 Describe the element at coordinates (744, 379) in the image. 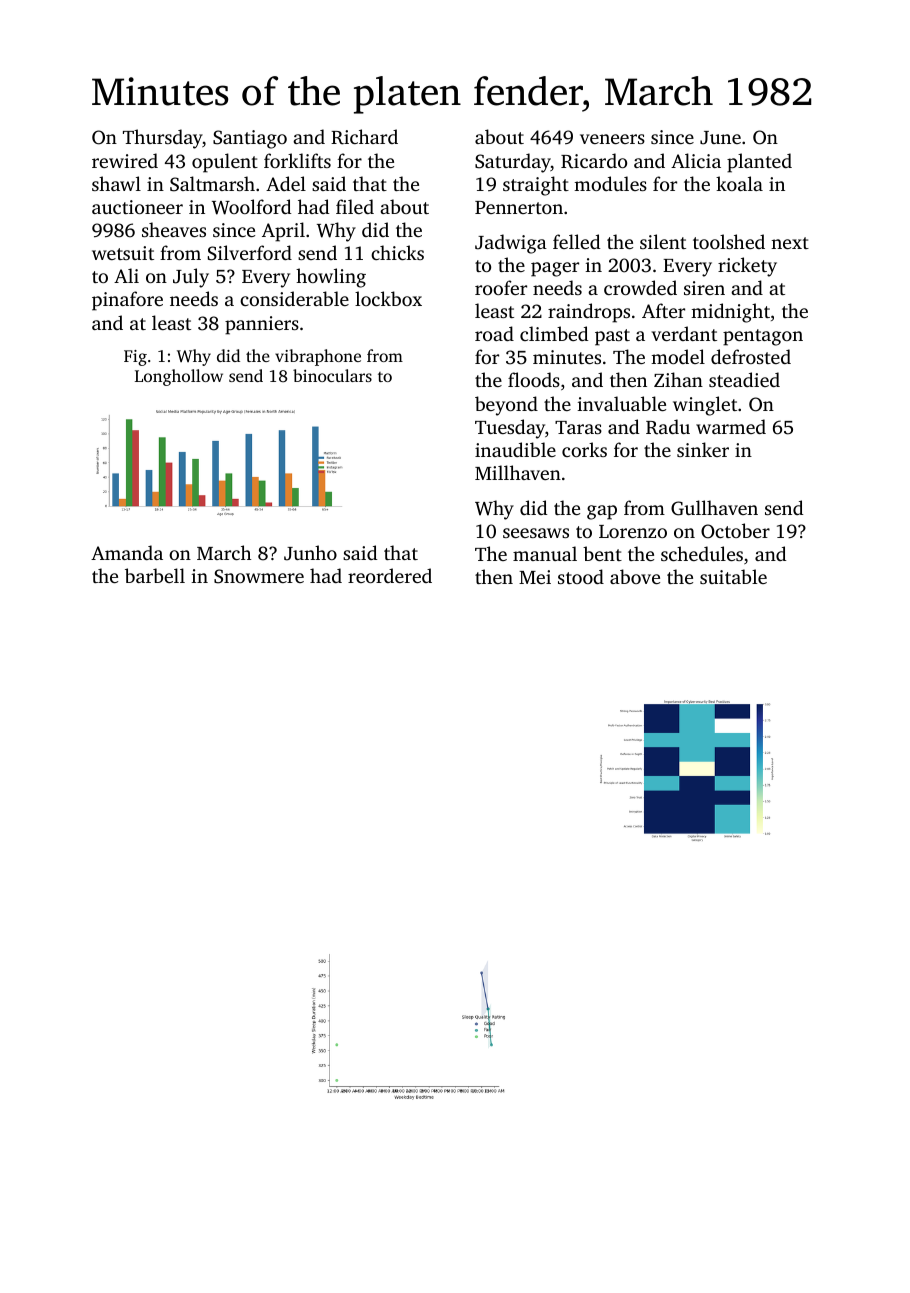

I see `steadied` at that location.
